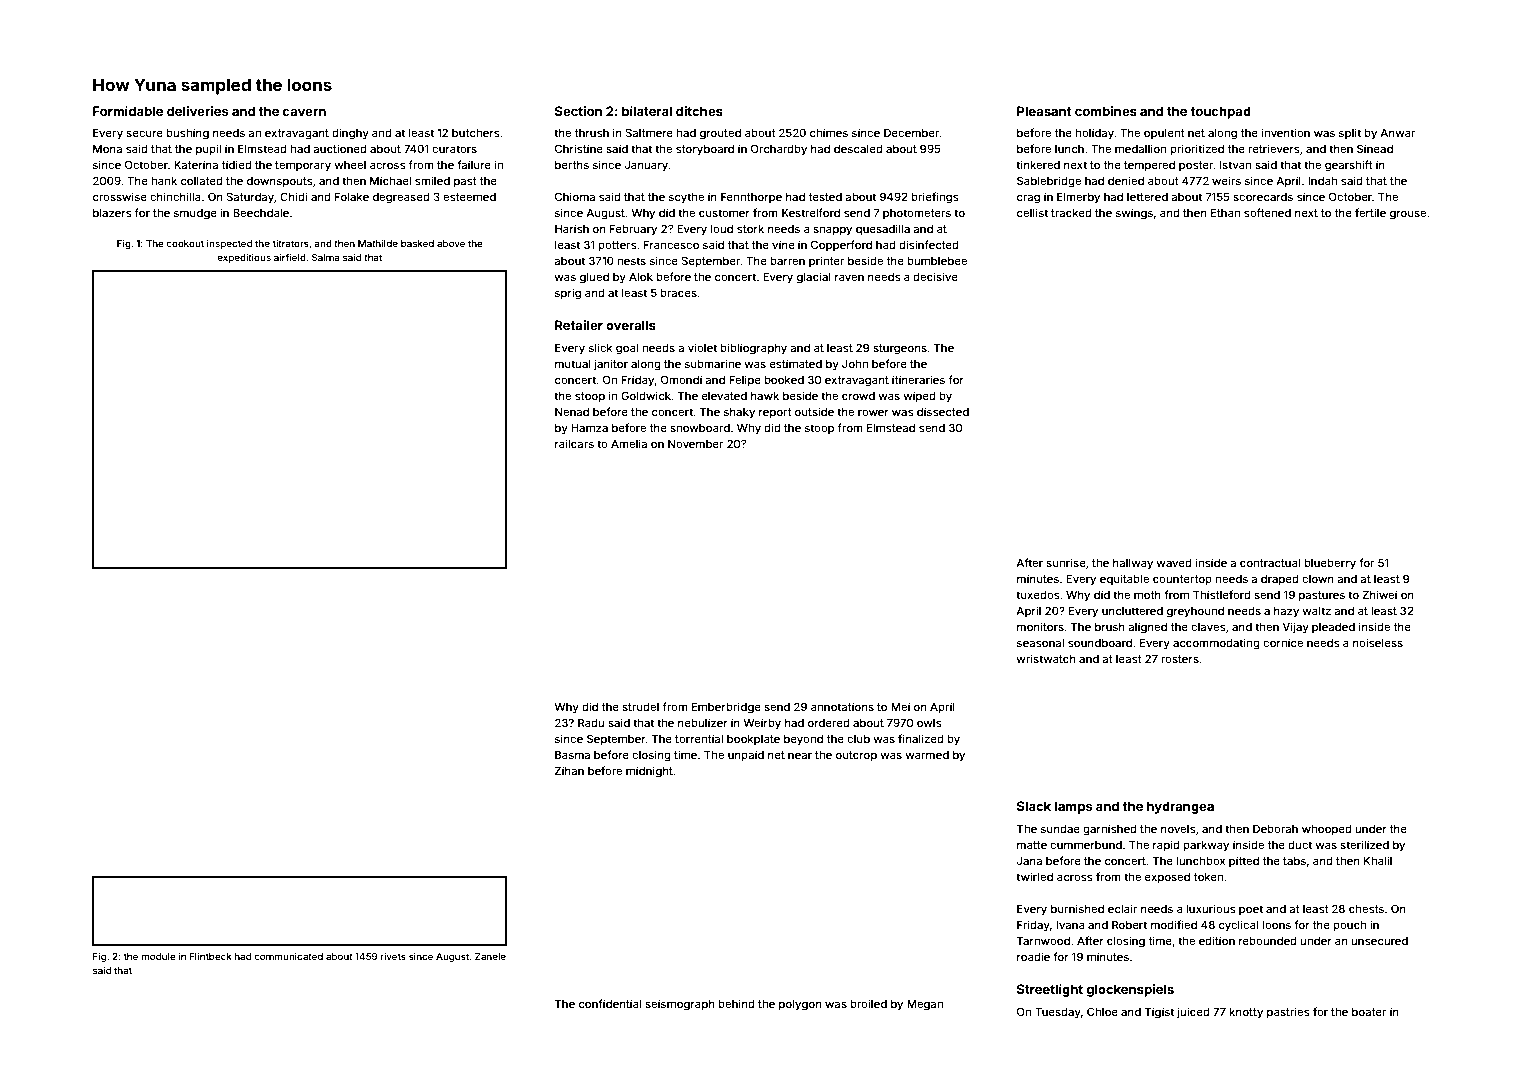 The height and width of the document is (1078, 1524). Describe the element at coordinates (695, 444) in the document. I see `November` at that location.
